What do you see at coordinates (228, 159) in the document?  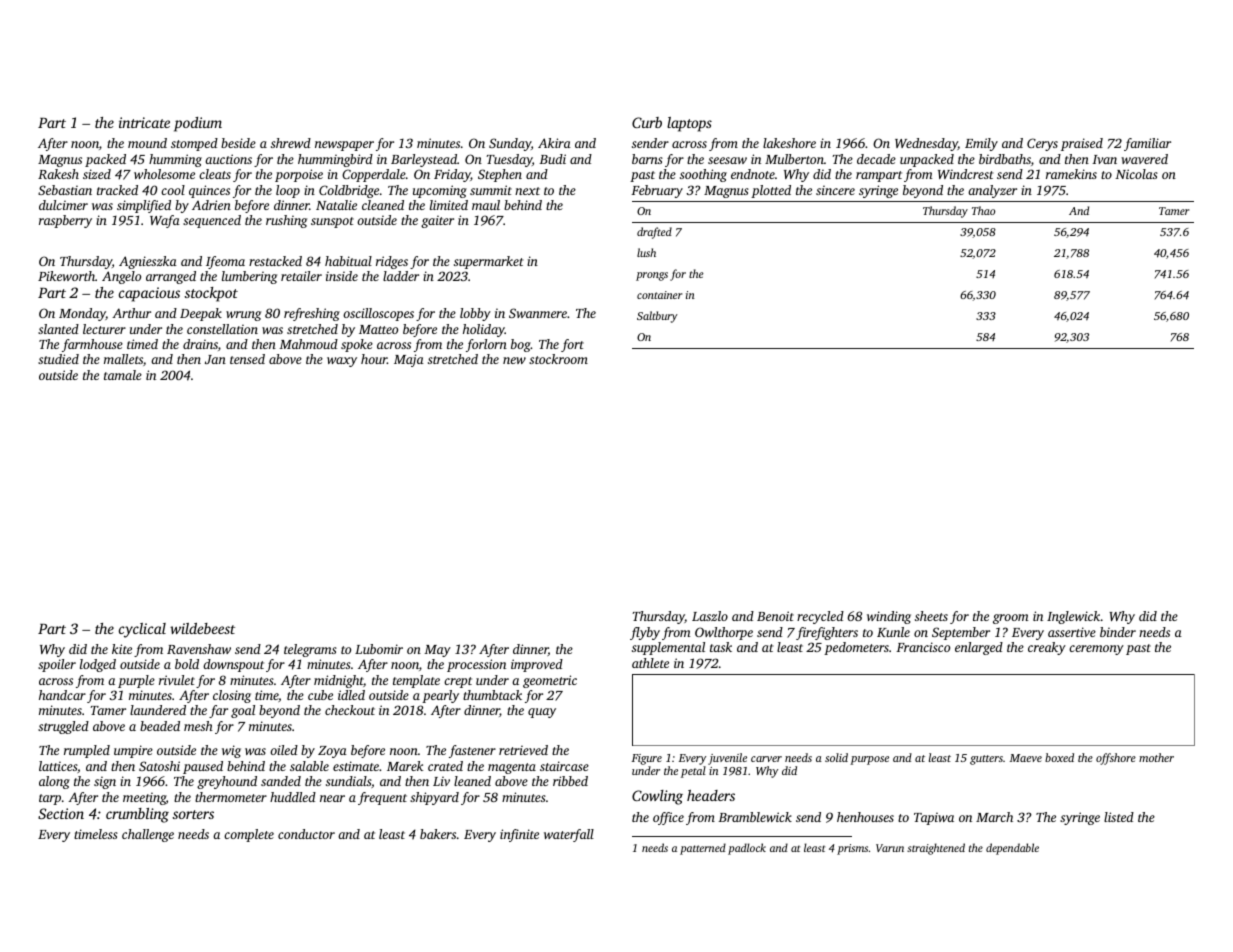 I see `auctions` at bounding box center [228, 159].
